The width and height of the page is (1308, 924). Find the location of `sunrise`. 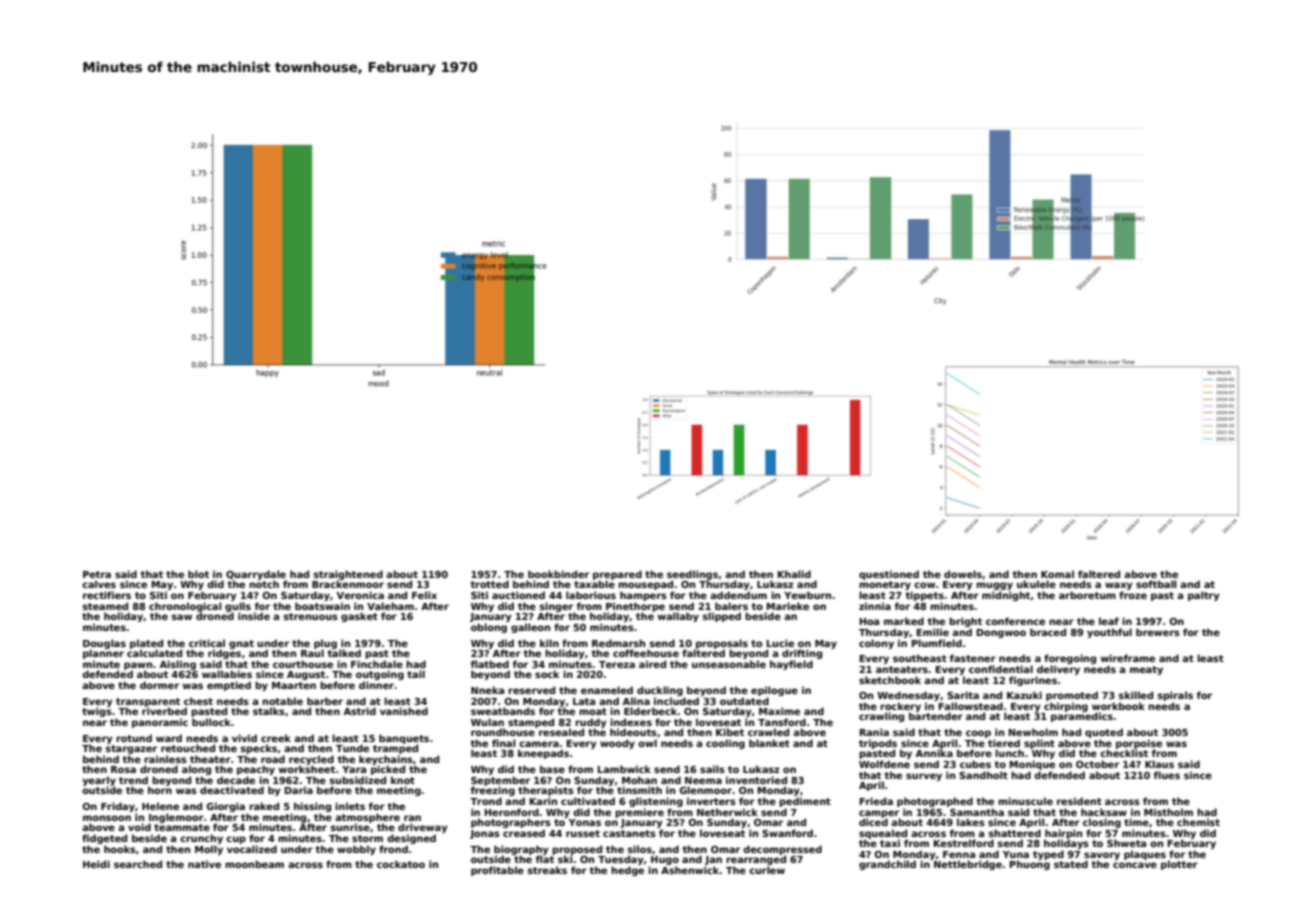

sunrise is located at coordinates (350, 827).
